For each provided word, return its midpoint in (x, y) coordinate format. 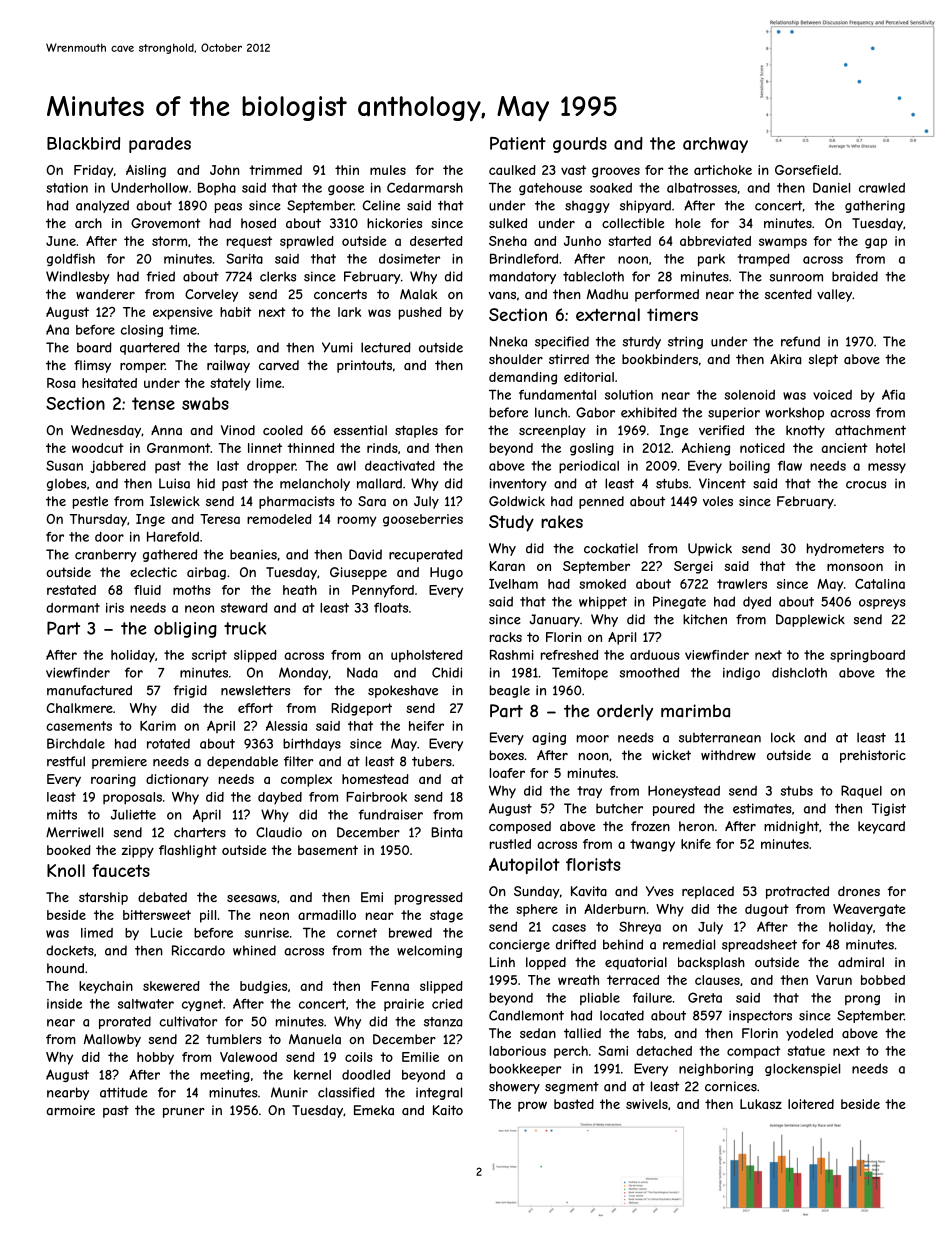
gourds (580, 145)
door (109, 537)
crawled (882, 188)
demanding (523, 378)
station (67, 188)
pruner (184, 1113)
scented (788, 294)
